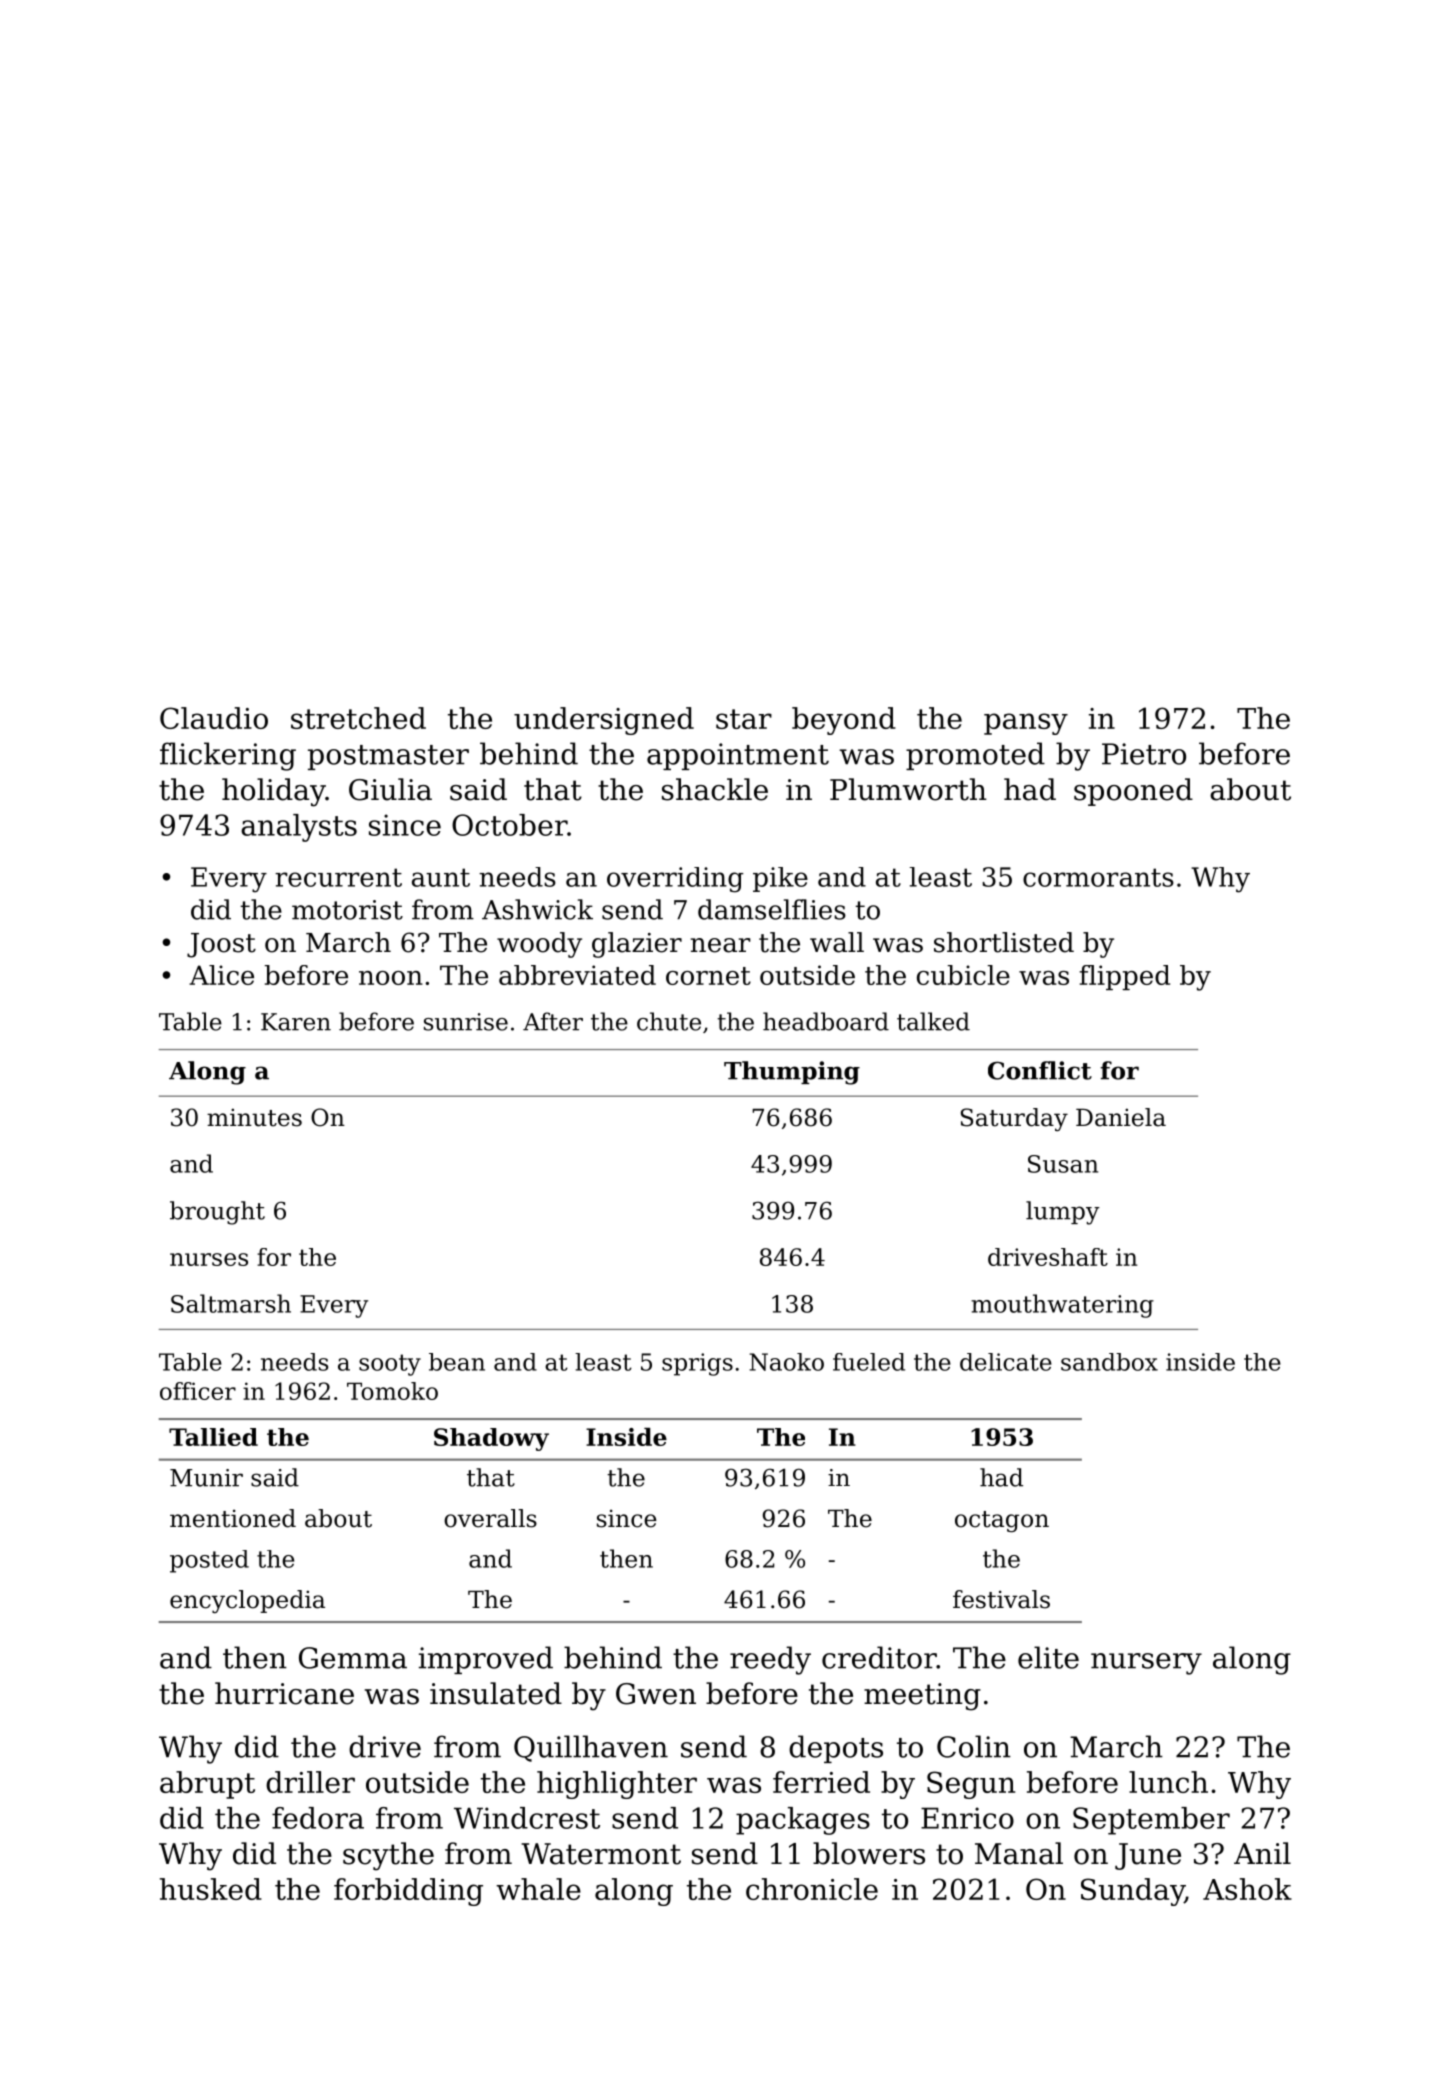 This page has height=2100, width=1450. I want to click on husked, so click(211, 1889).
